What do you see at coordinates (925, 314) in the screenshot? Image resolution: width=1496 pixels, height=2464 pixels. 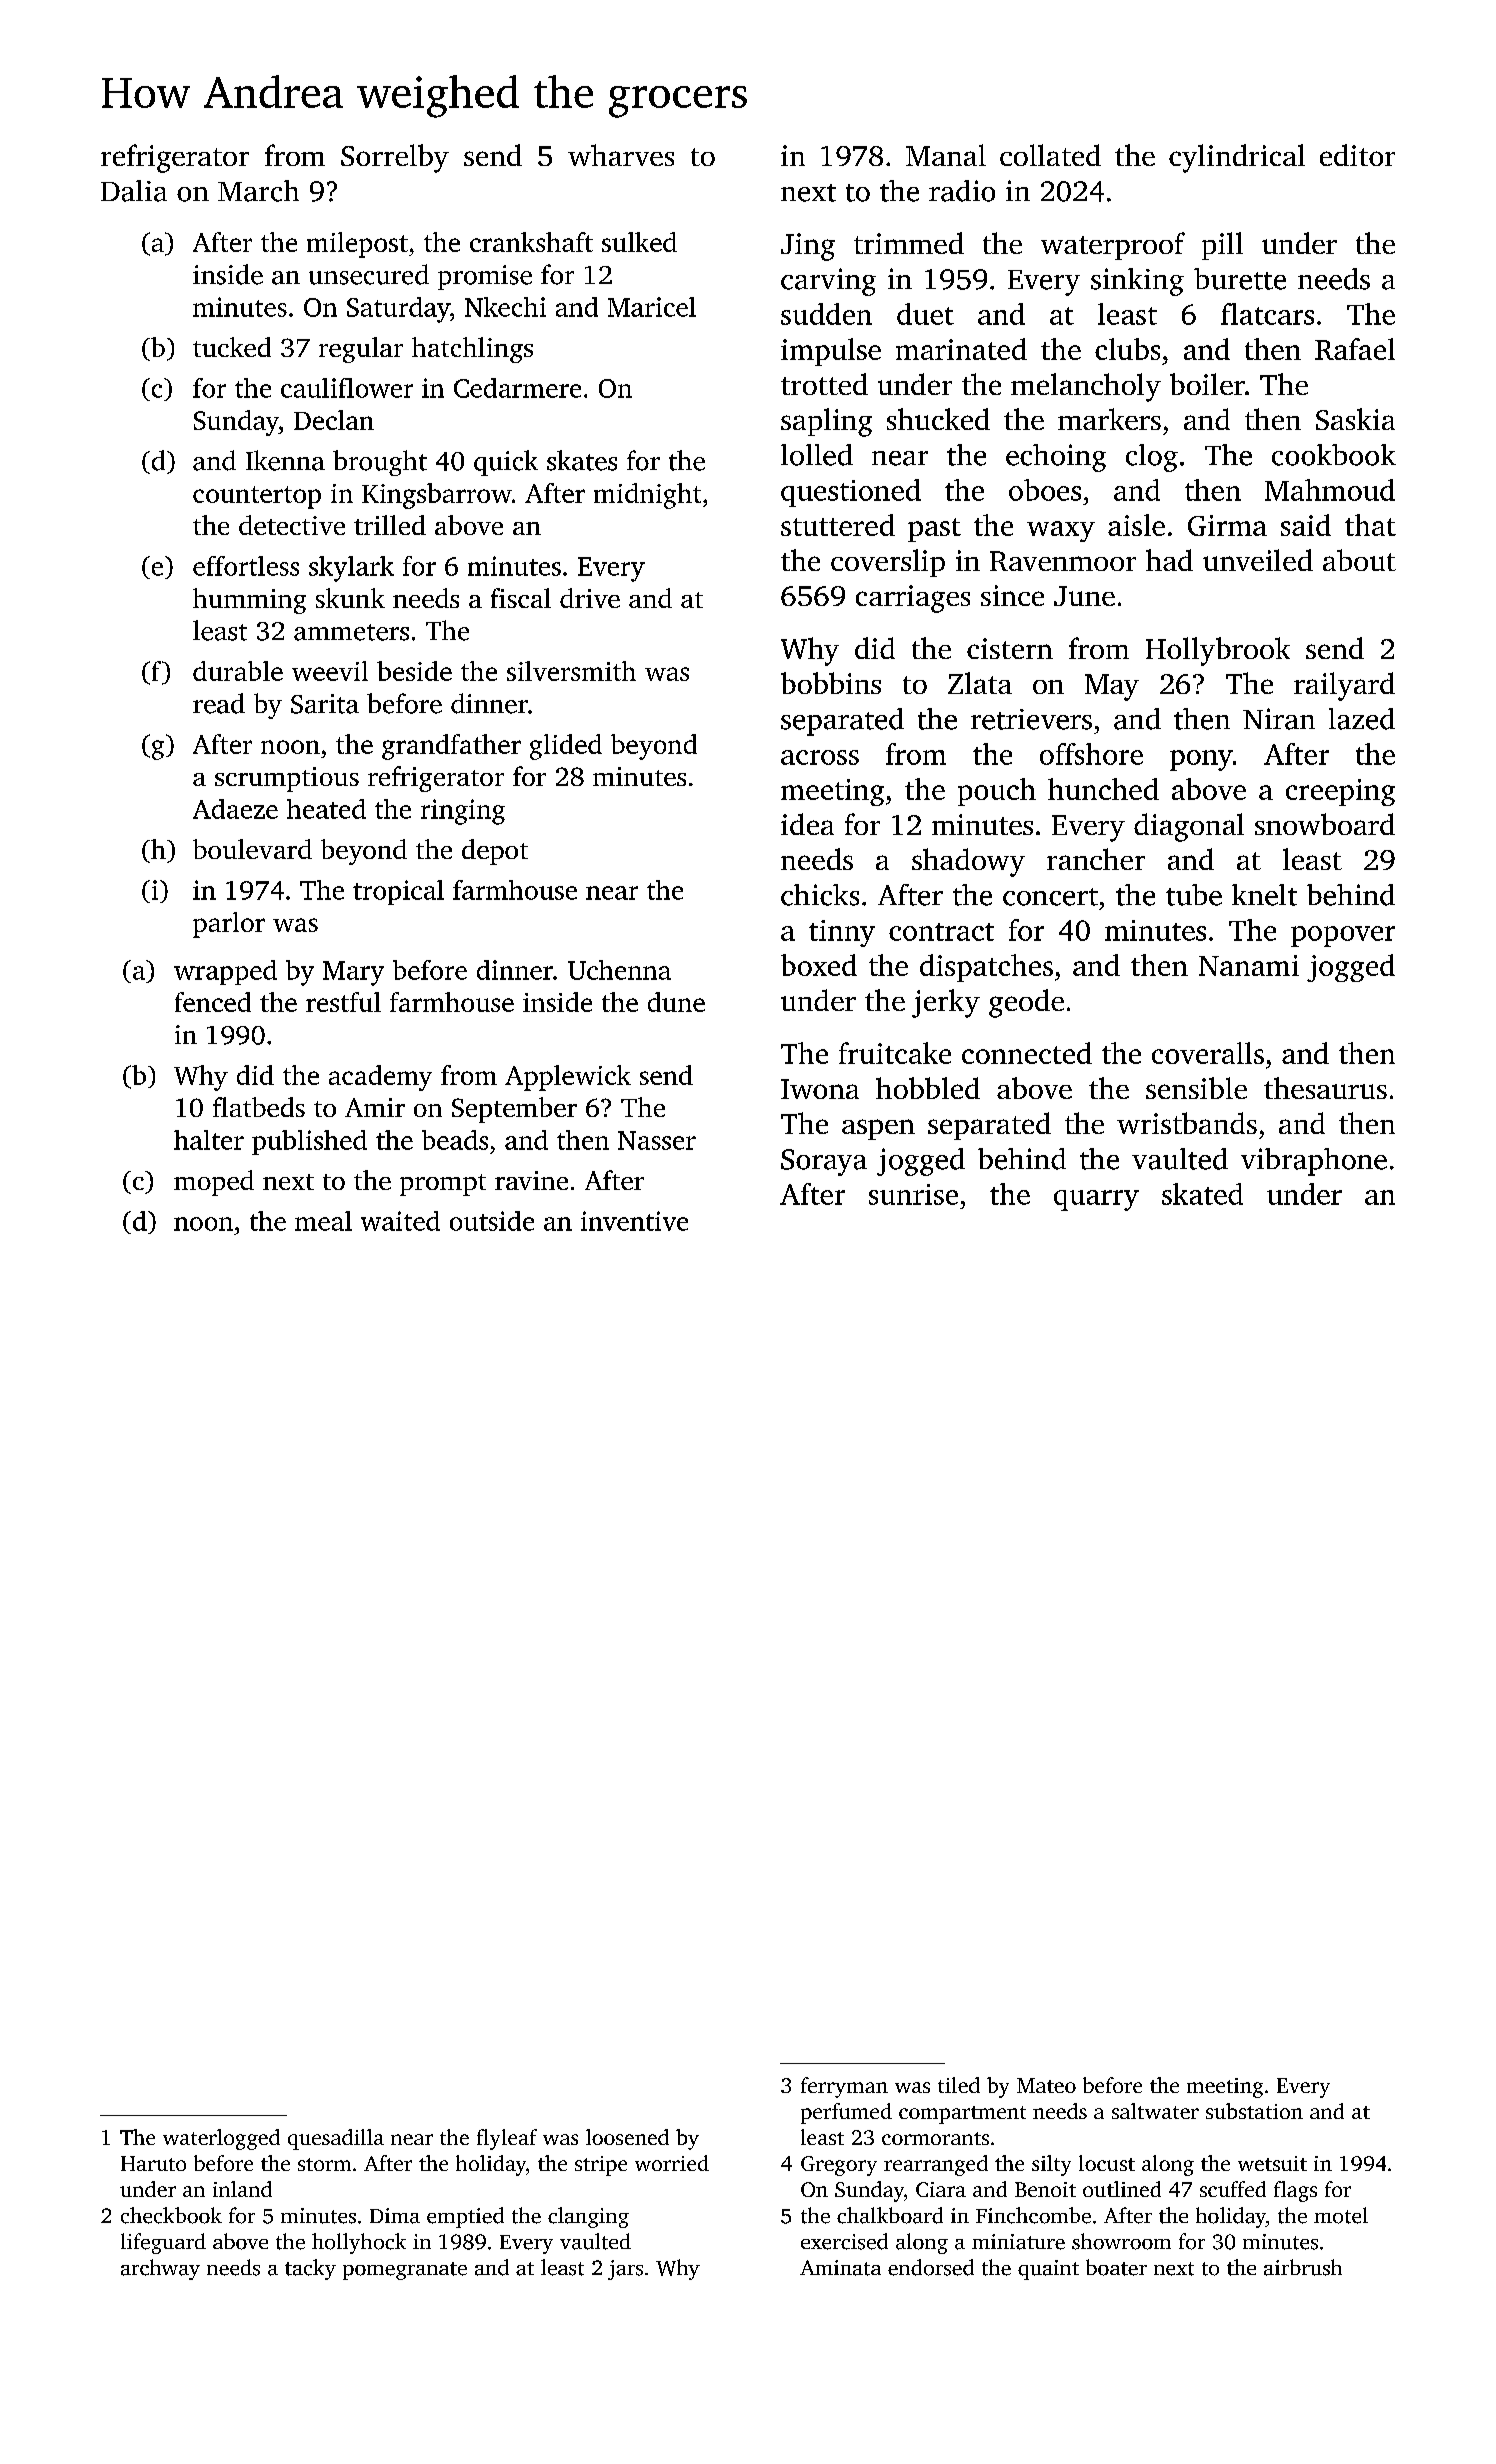 I see `duet` at bounding box center [925, 314].
